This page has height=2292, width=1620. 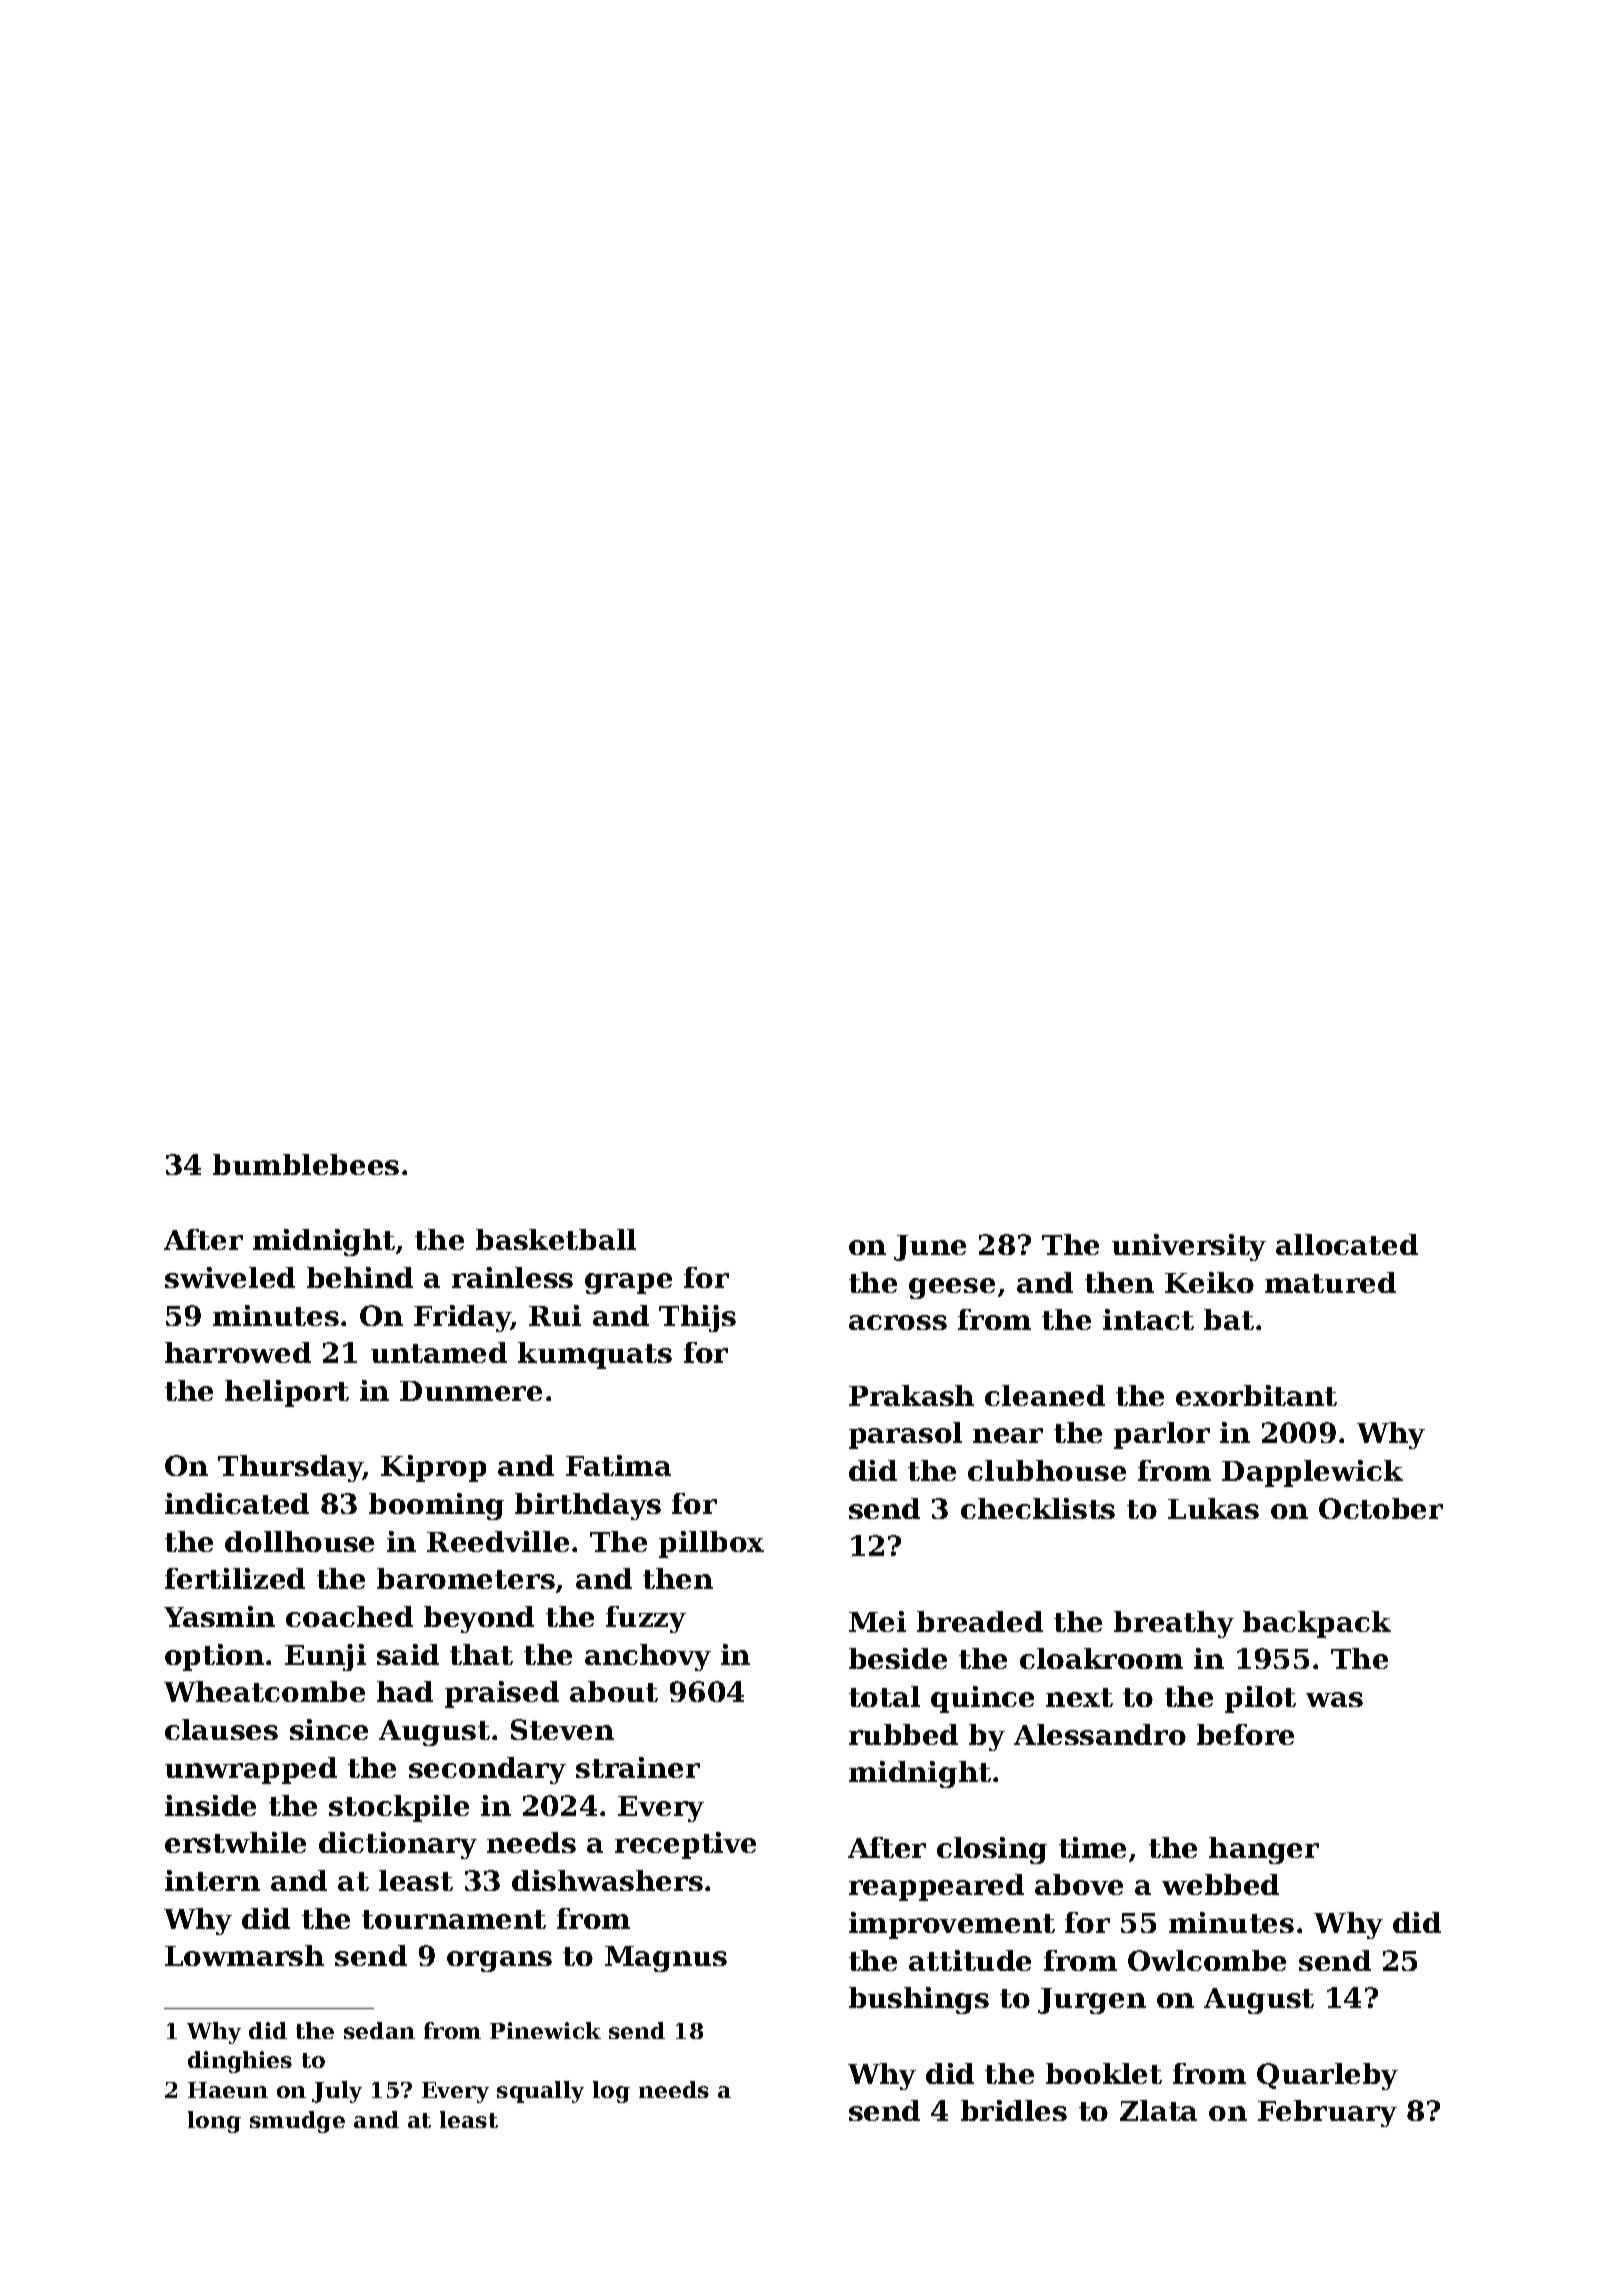 What do you see at coordinates (244, 1955) in the page?
I see `Lowmarsh` at bounding box center [244, 1955].
